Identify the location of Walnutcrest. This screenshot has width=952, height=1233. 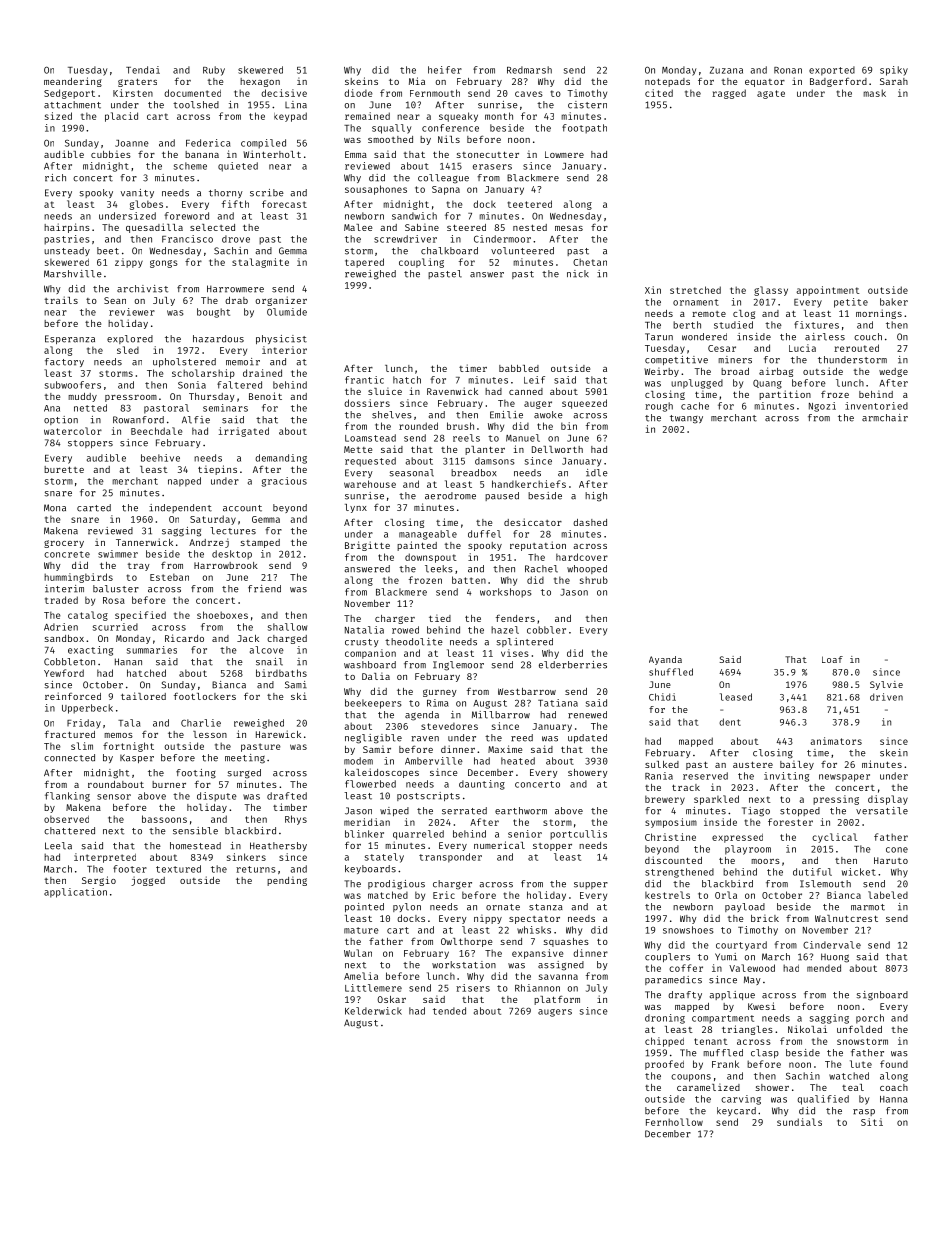
(846, 918).
